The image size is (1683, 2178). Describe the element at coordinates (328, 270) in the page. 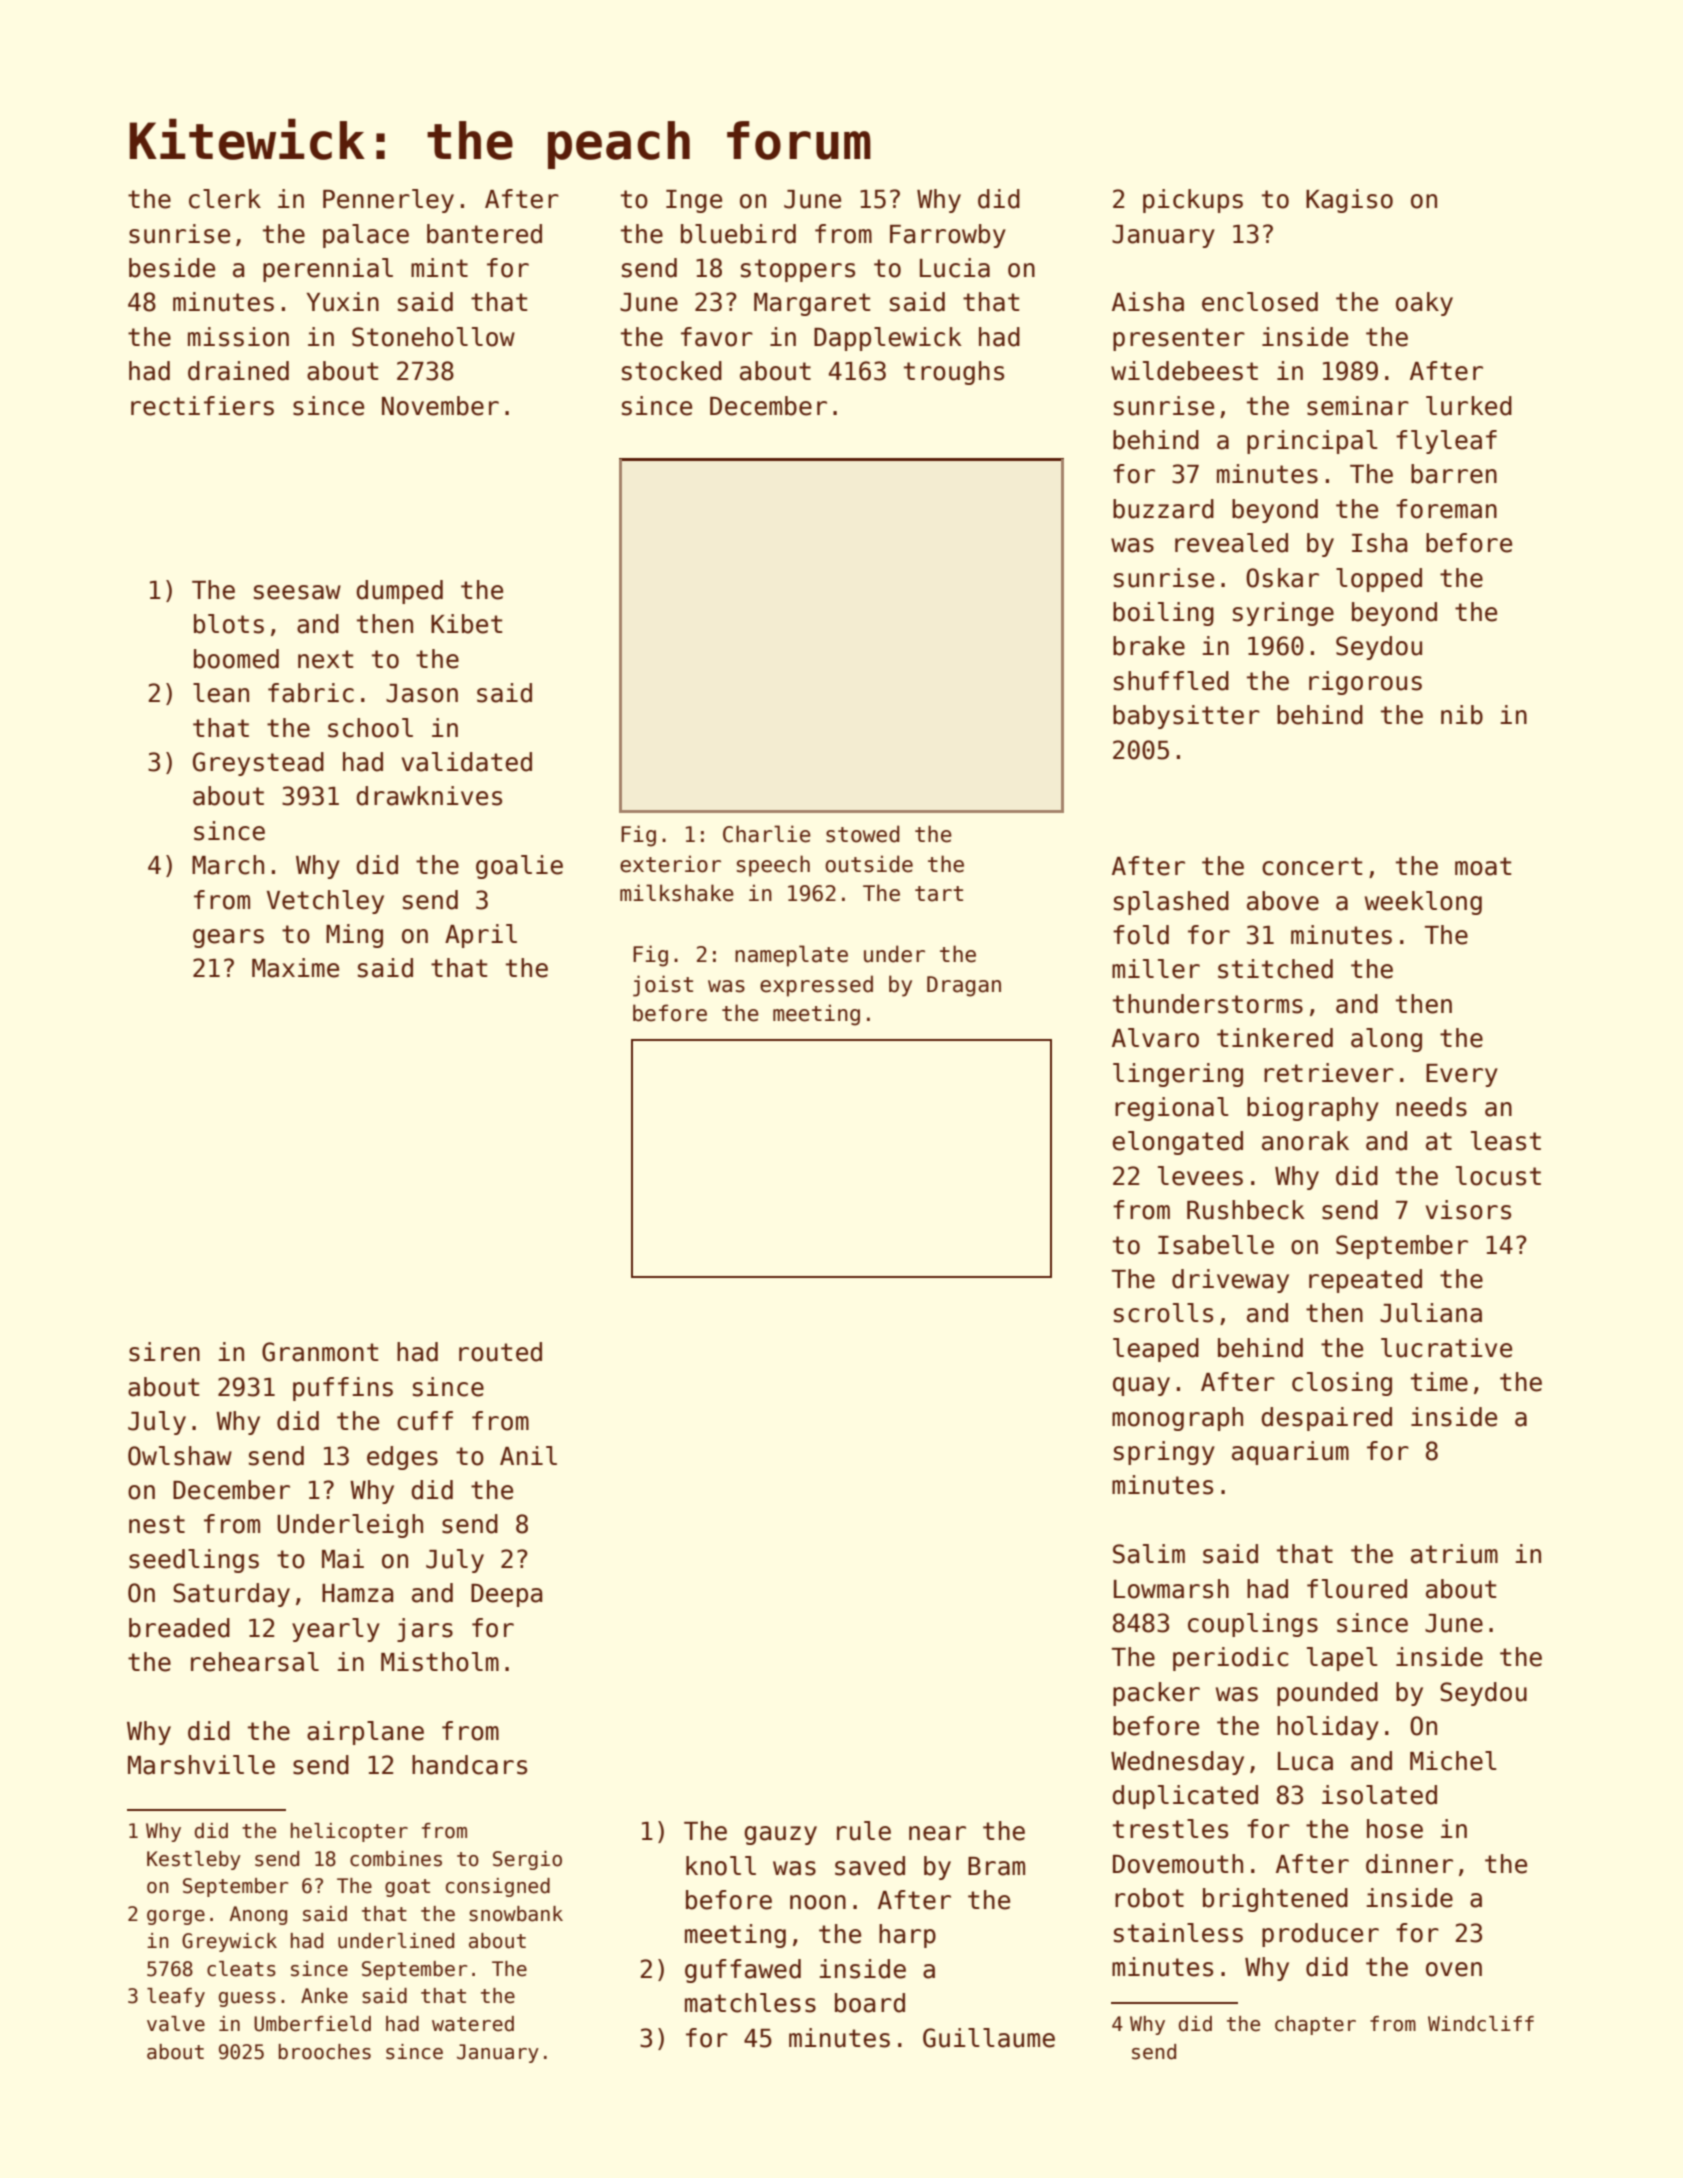

I see `perennial` at that location.
